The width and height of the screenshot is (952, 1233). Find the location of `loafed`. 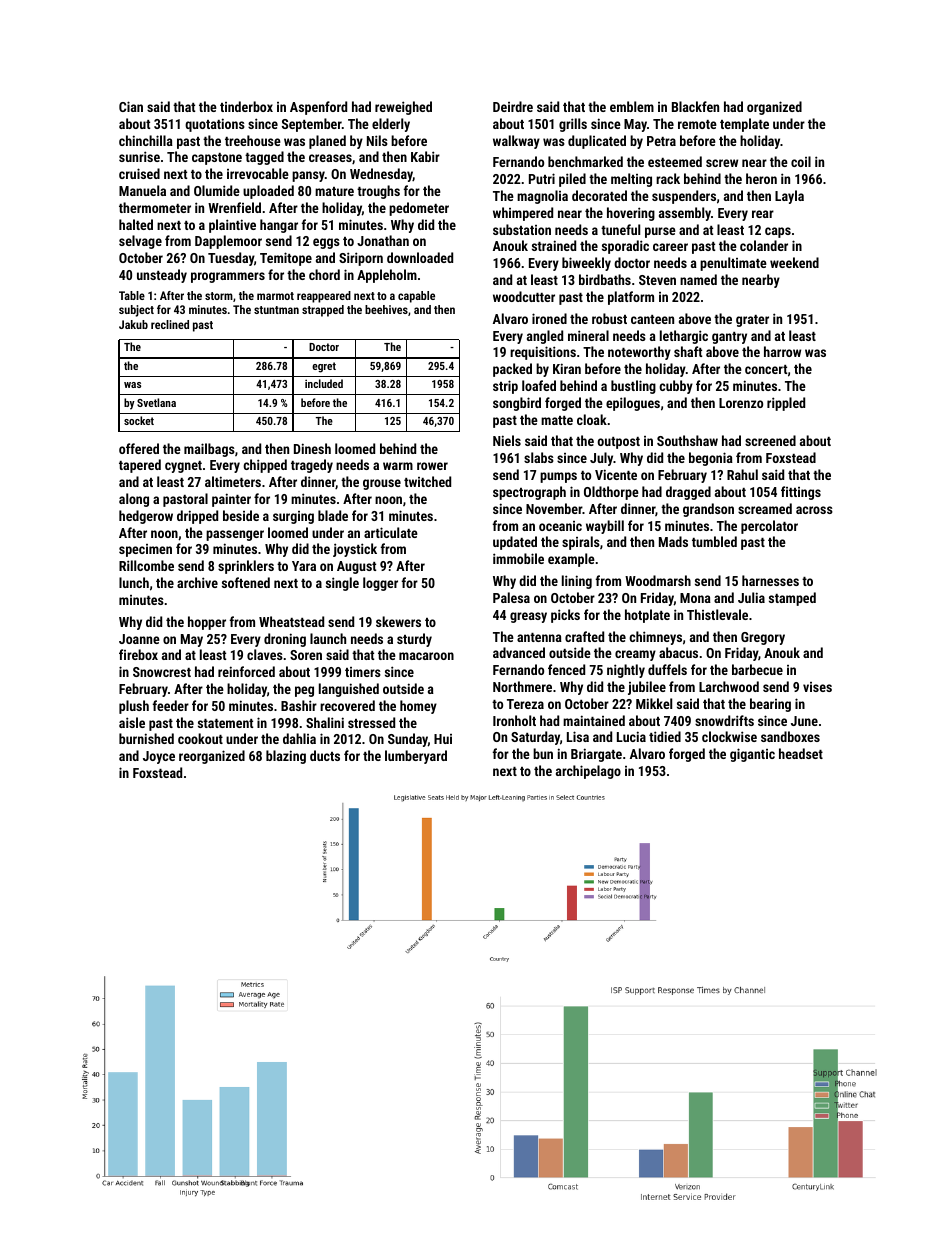

loafed is located at coordinates (539, 385).
